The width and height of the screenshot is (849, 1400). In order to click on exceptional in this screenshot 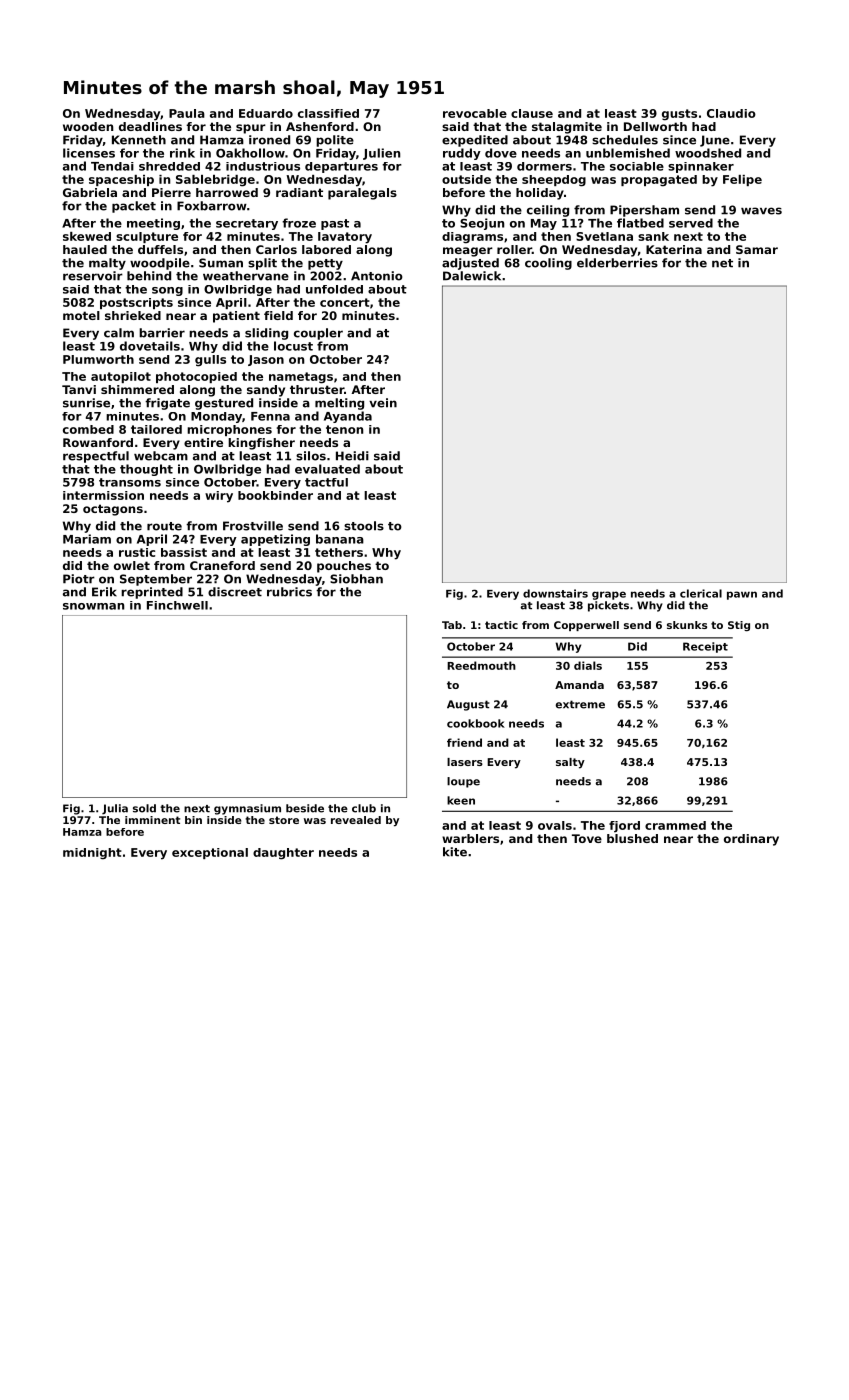, I will do `click(210, 853)`.
